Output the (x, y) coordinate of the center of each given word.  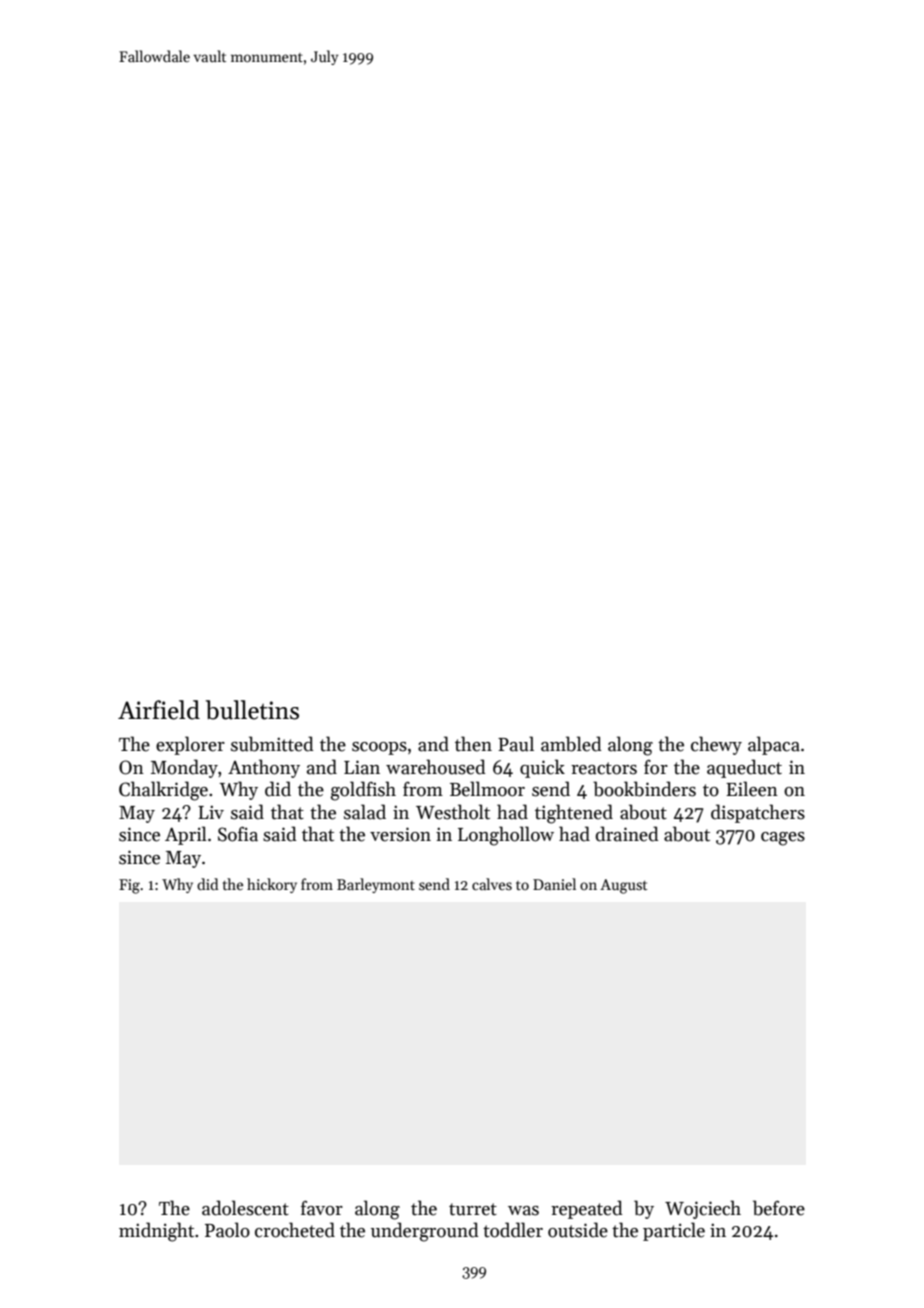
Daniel (554, 884)
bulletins (252, 710)
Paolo (227, 1230)
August (623, 886)
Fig (130, 886)
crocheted (295, 1230)
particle (674, 1231)
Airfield (159, 710)
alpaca (774, 745)
